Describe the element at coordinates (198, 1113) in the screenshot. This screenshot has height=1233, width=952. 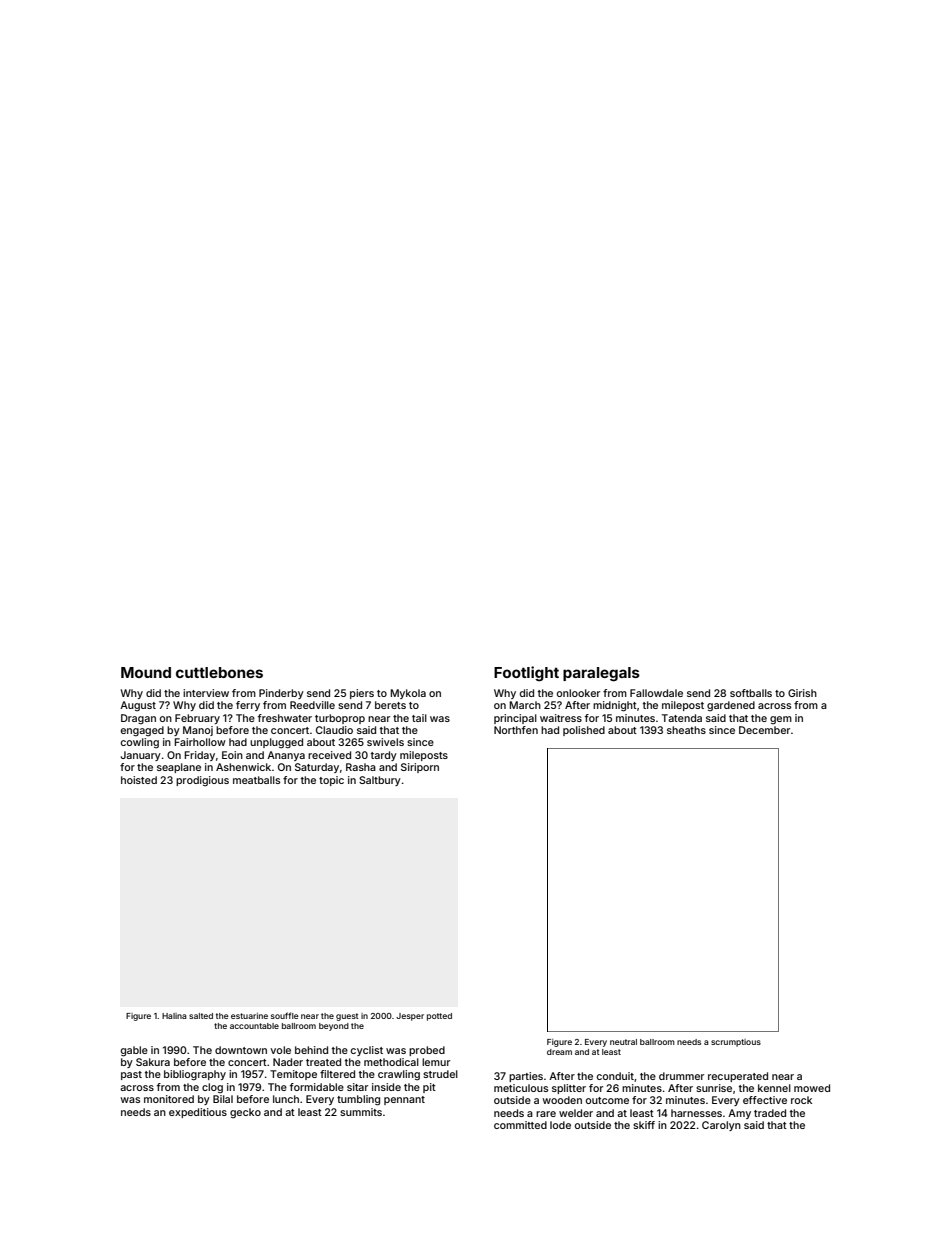
I see `expeditious` at that location.
